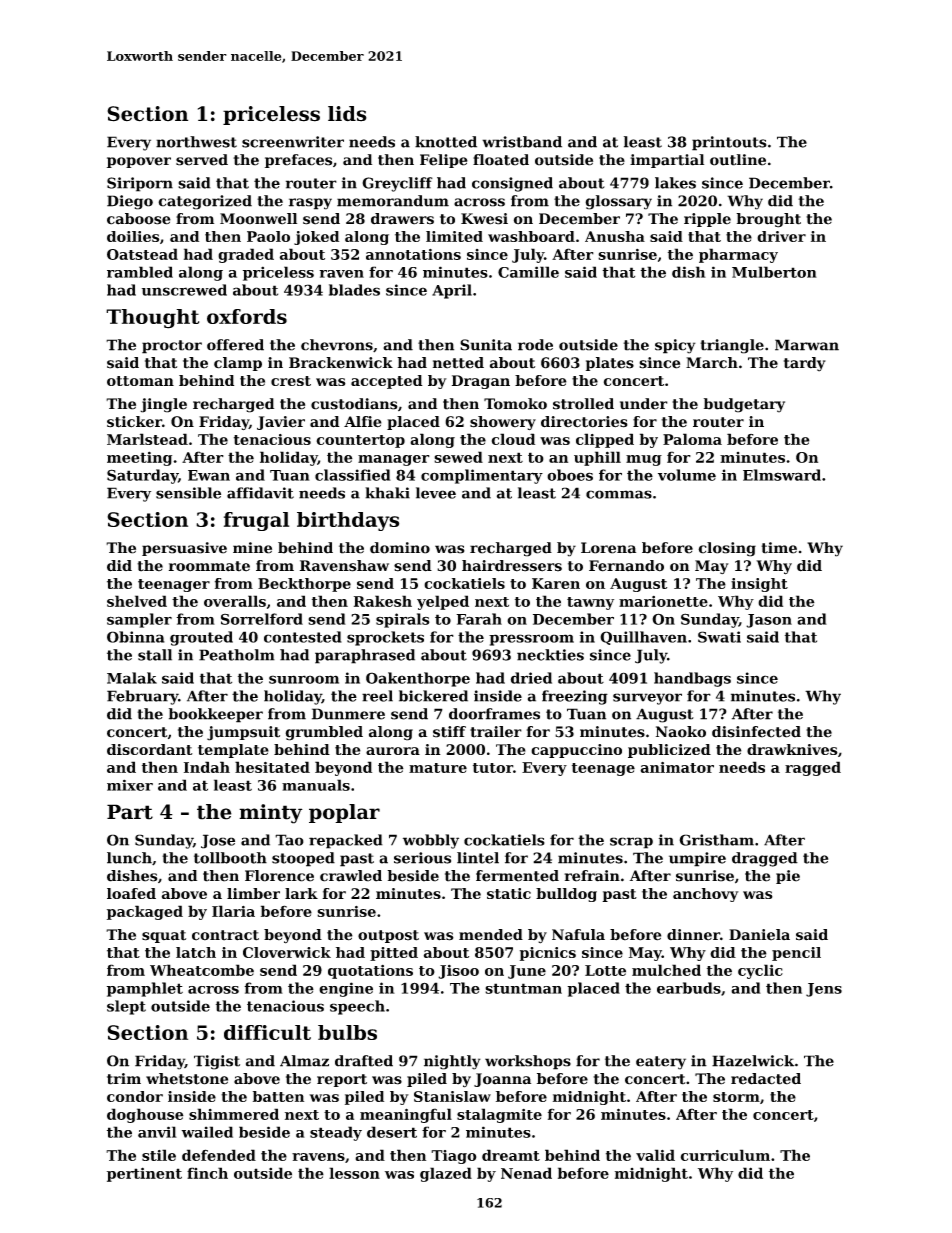 Image resolution: width=952 pixels, height=1233 pixels. I want to click on mixer, so click(130, 785).
